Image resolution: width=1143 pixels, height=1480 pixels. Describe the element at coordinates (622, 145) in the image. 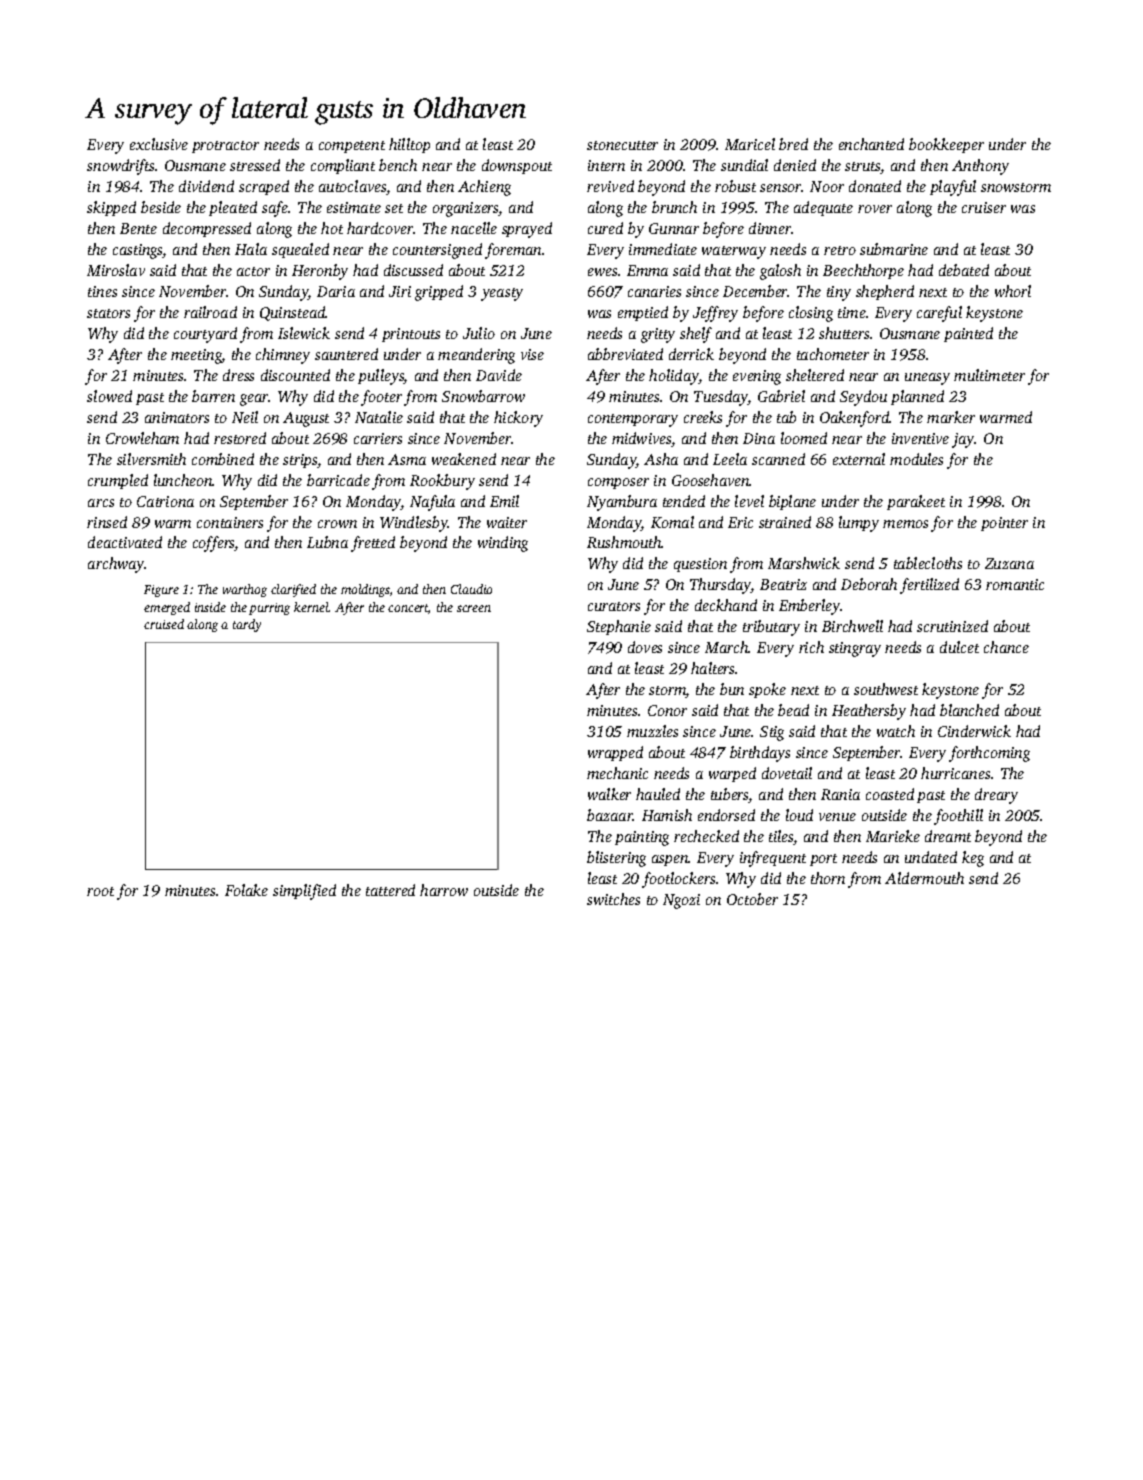

I see `stonecutter` at that location.
